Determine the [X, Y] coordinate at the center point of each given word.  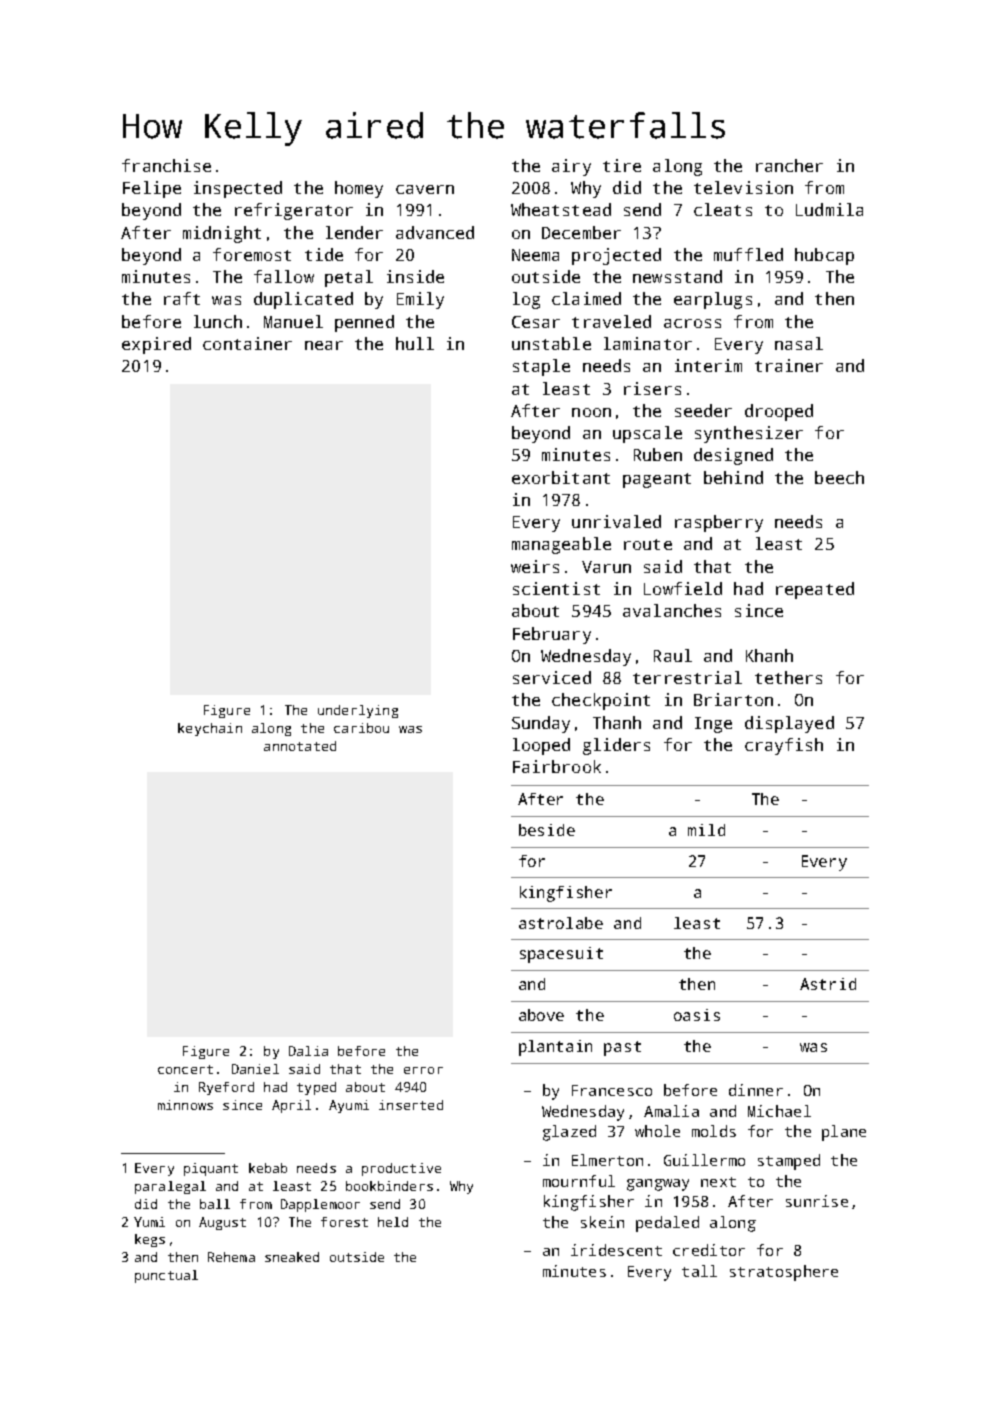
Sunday [541, 724]
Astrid [828, 984]
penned [364, 323]
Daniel [255, 1069]
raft [182, 298]
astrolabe [561, 923]
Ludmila [829, 209]
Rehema [231, 1257]
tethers [788, 677]
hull [415, 343]
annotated [300, 746]
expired [156, 345]
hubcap [824, 256]
